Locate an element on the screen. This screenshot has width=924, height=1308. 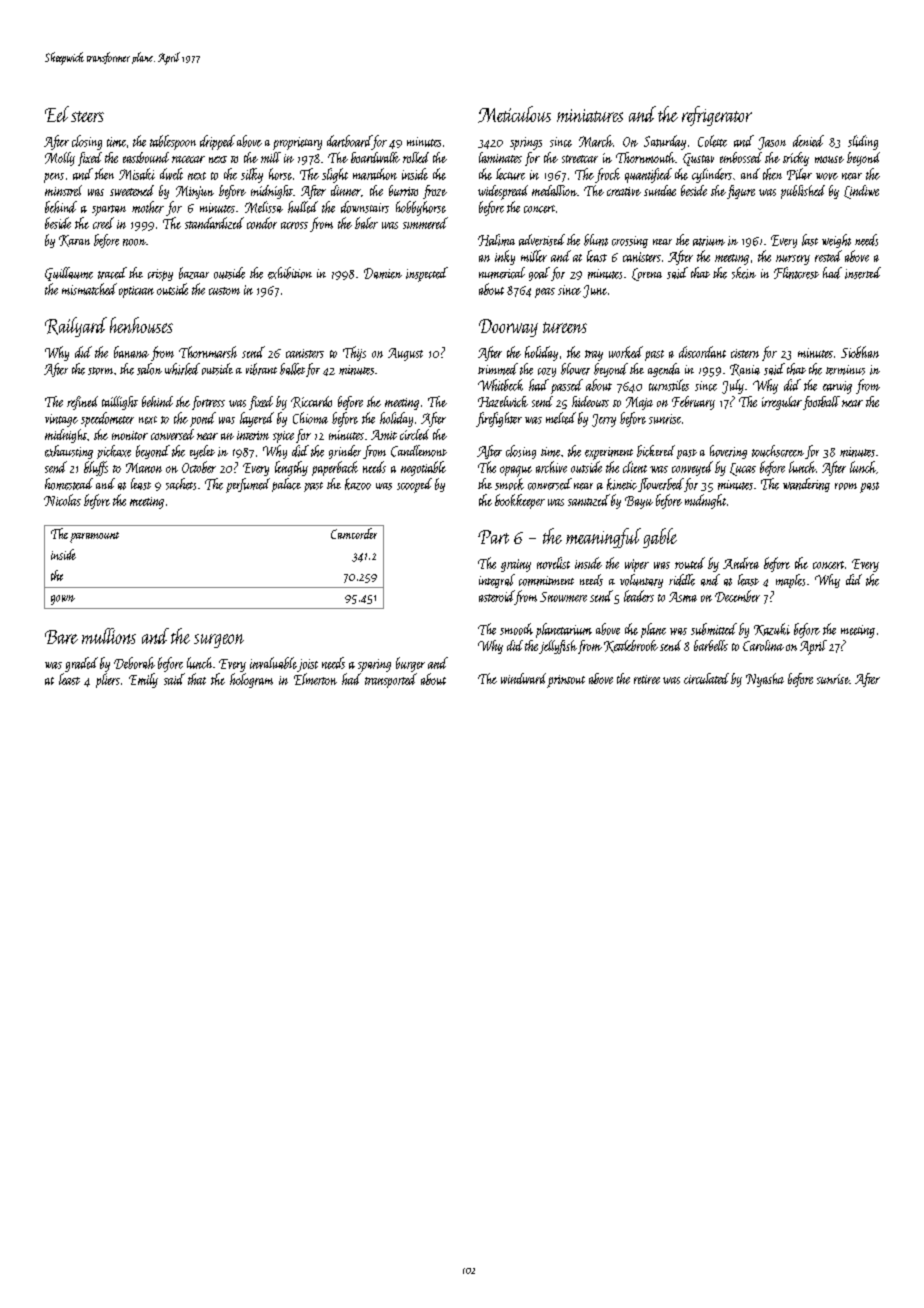
Andrea is located at coordinates (741, 563).
